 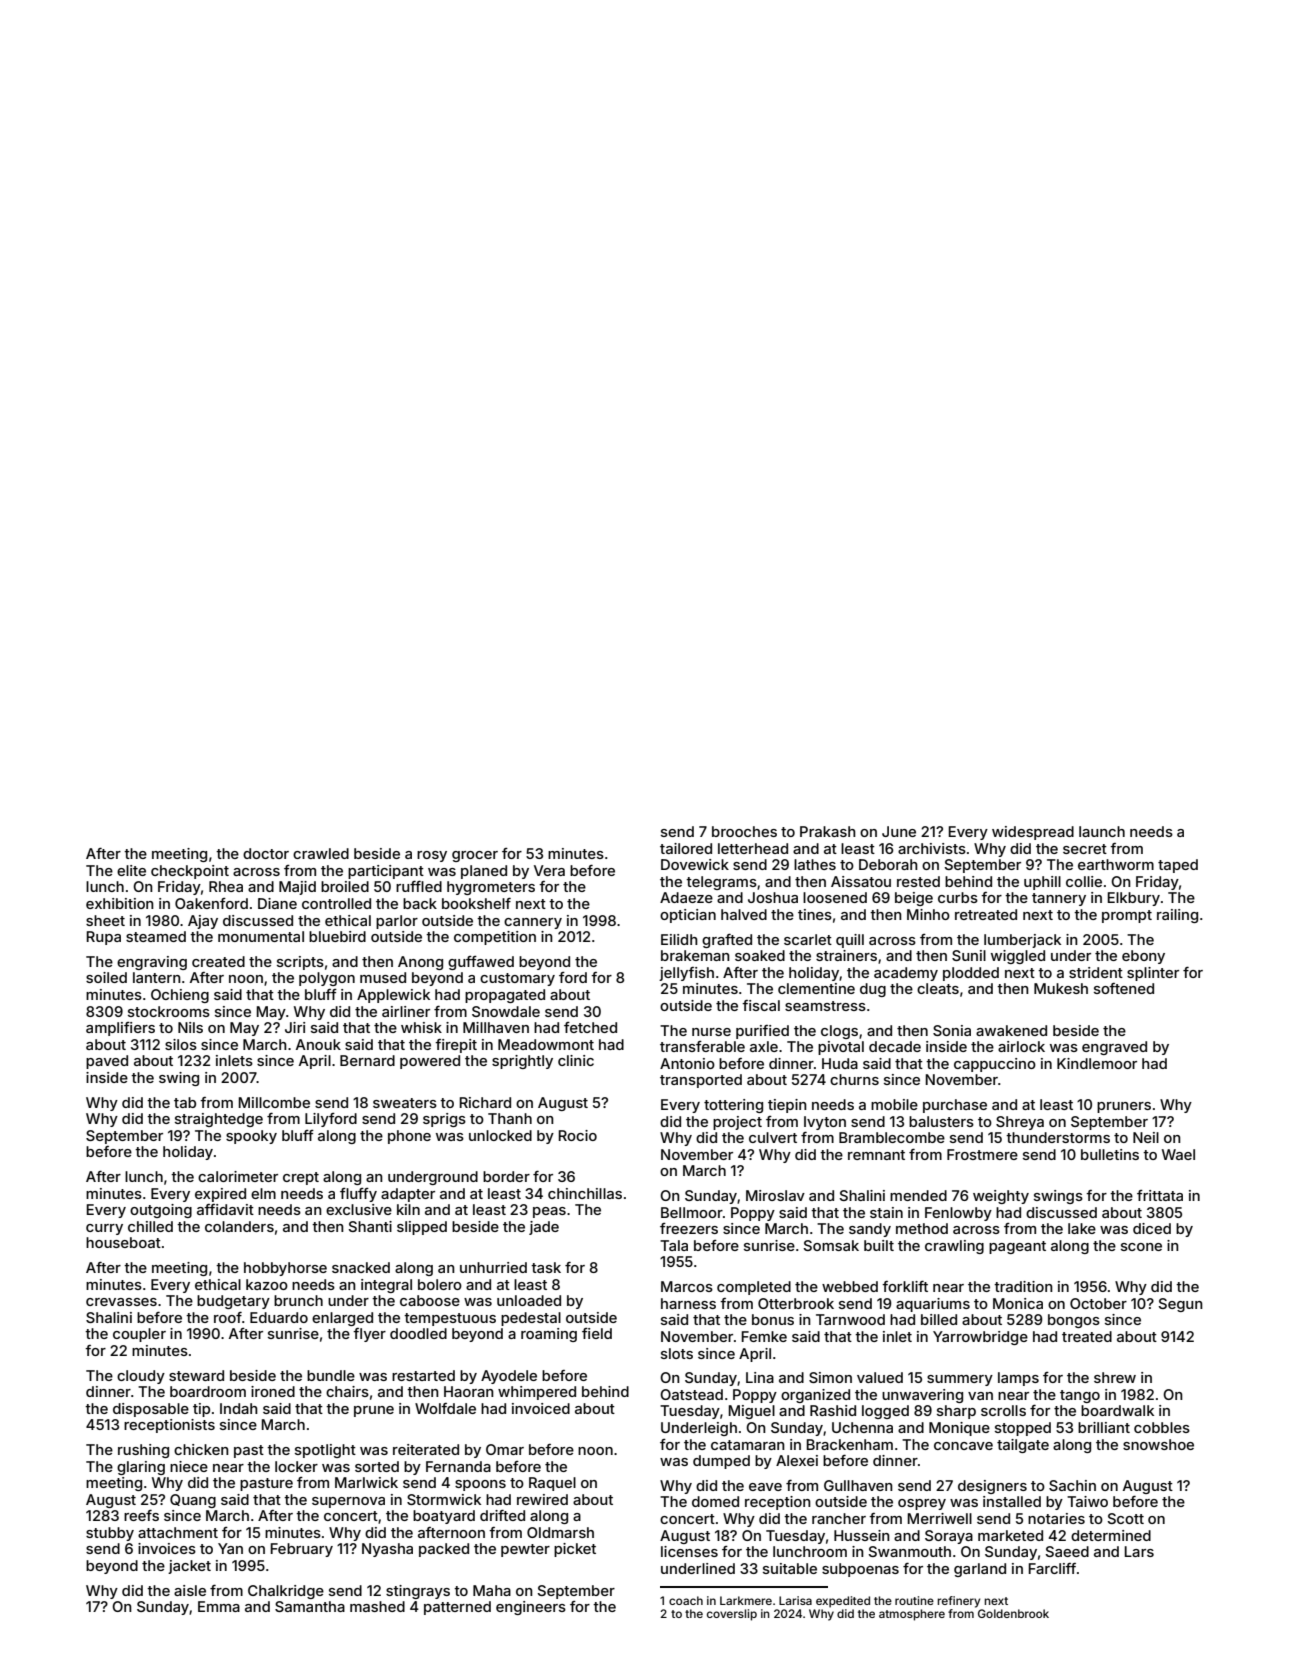 I want to click on roof, so click(x=228, y=1317).
